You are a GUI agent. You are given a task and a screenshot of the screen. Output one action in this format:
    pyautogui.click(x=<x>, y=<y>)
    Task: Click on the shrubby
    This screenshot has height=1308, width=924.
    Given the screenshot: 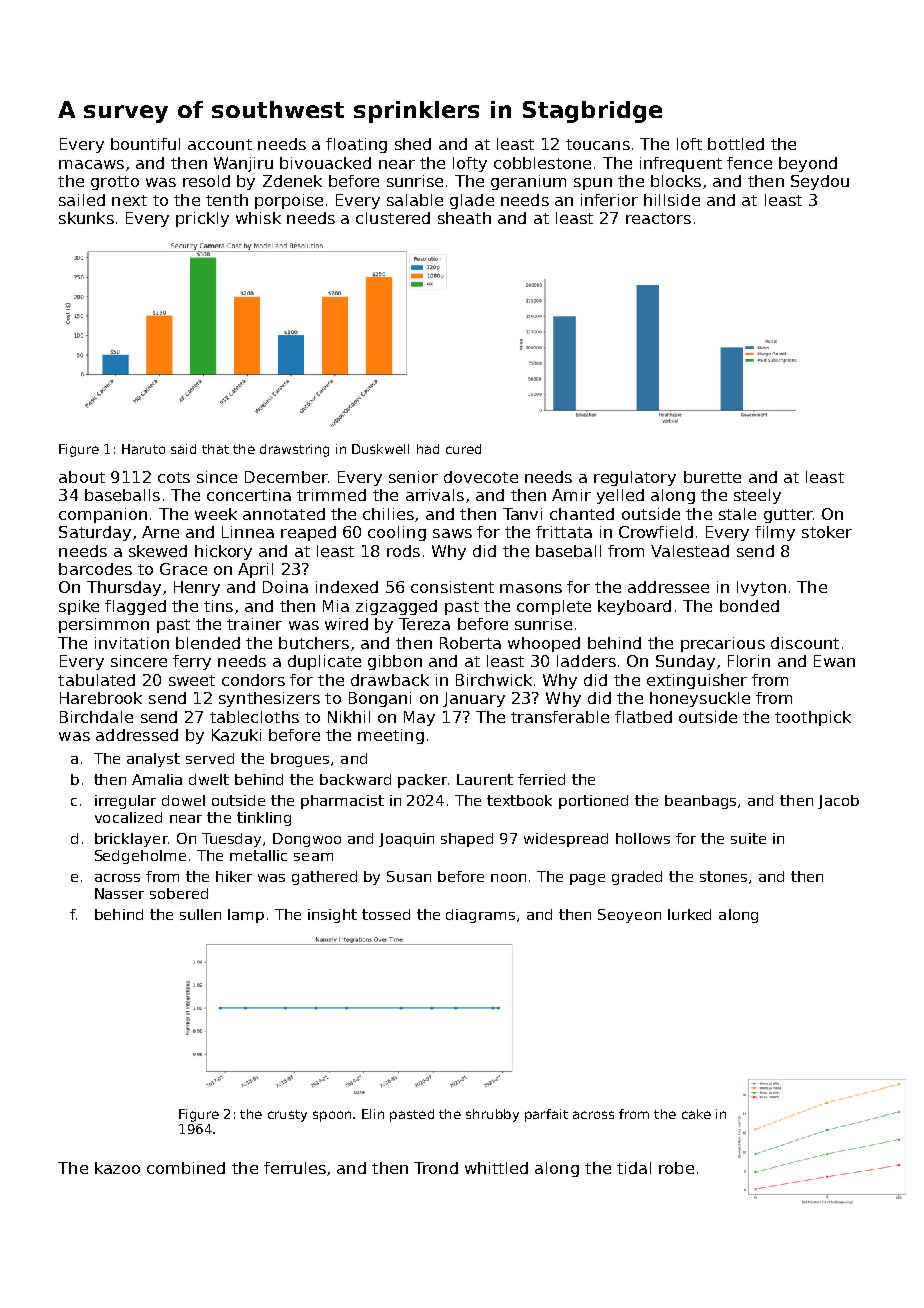 What is the action you would take?
    pyautogui.click(x=492, y=1115)
